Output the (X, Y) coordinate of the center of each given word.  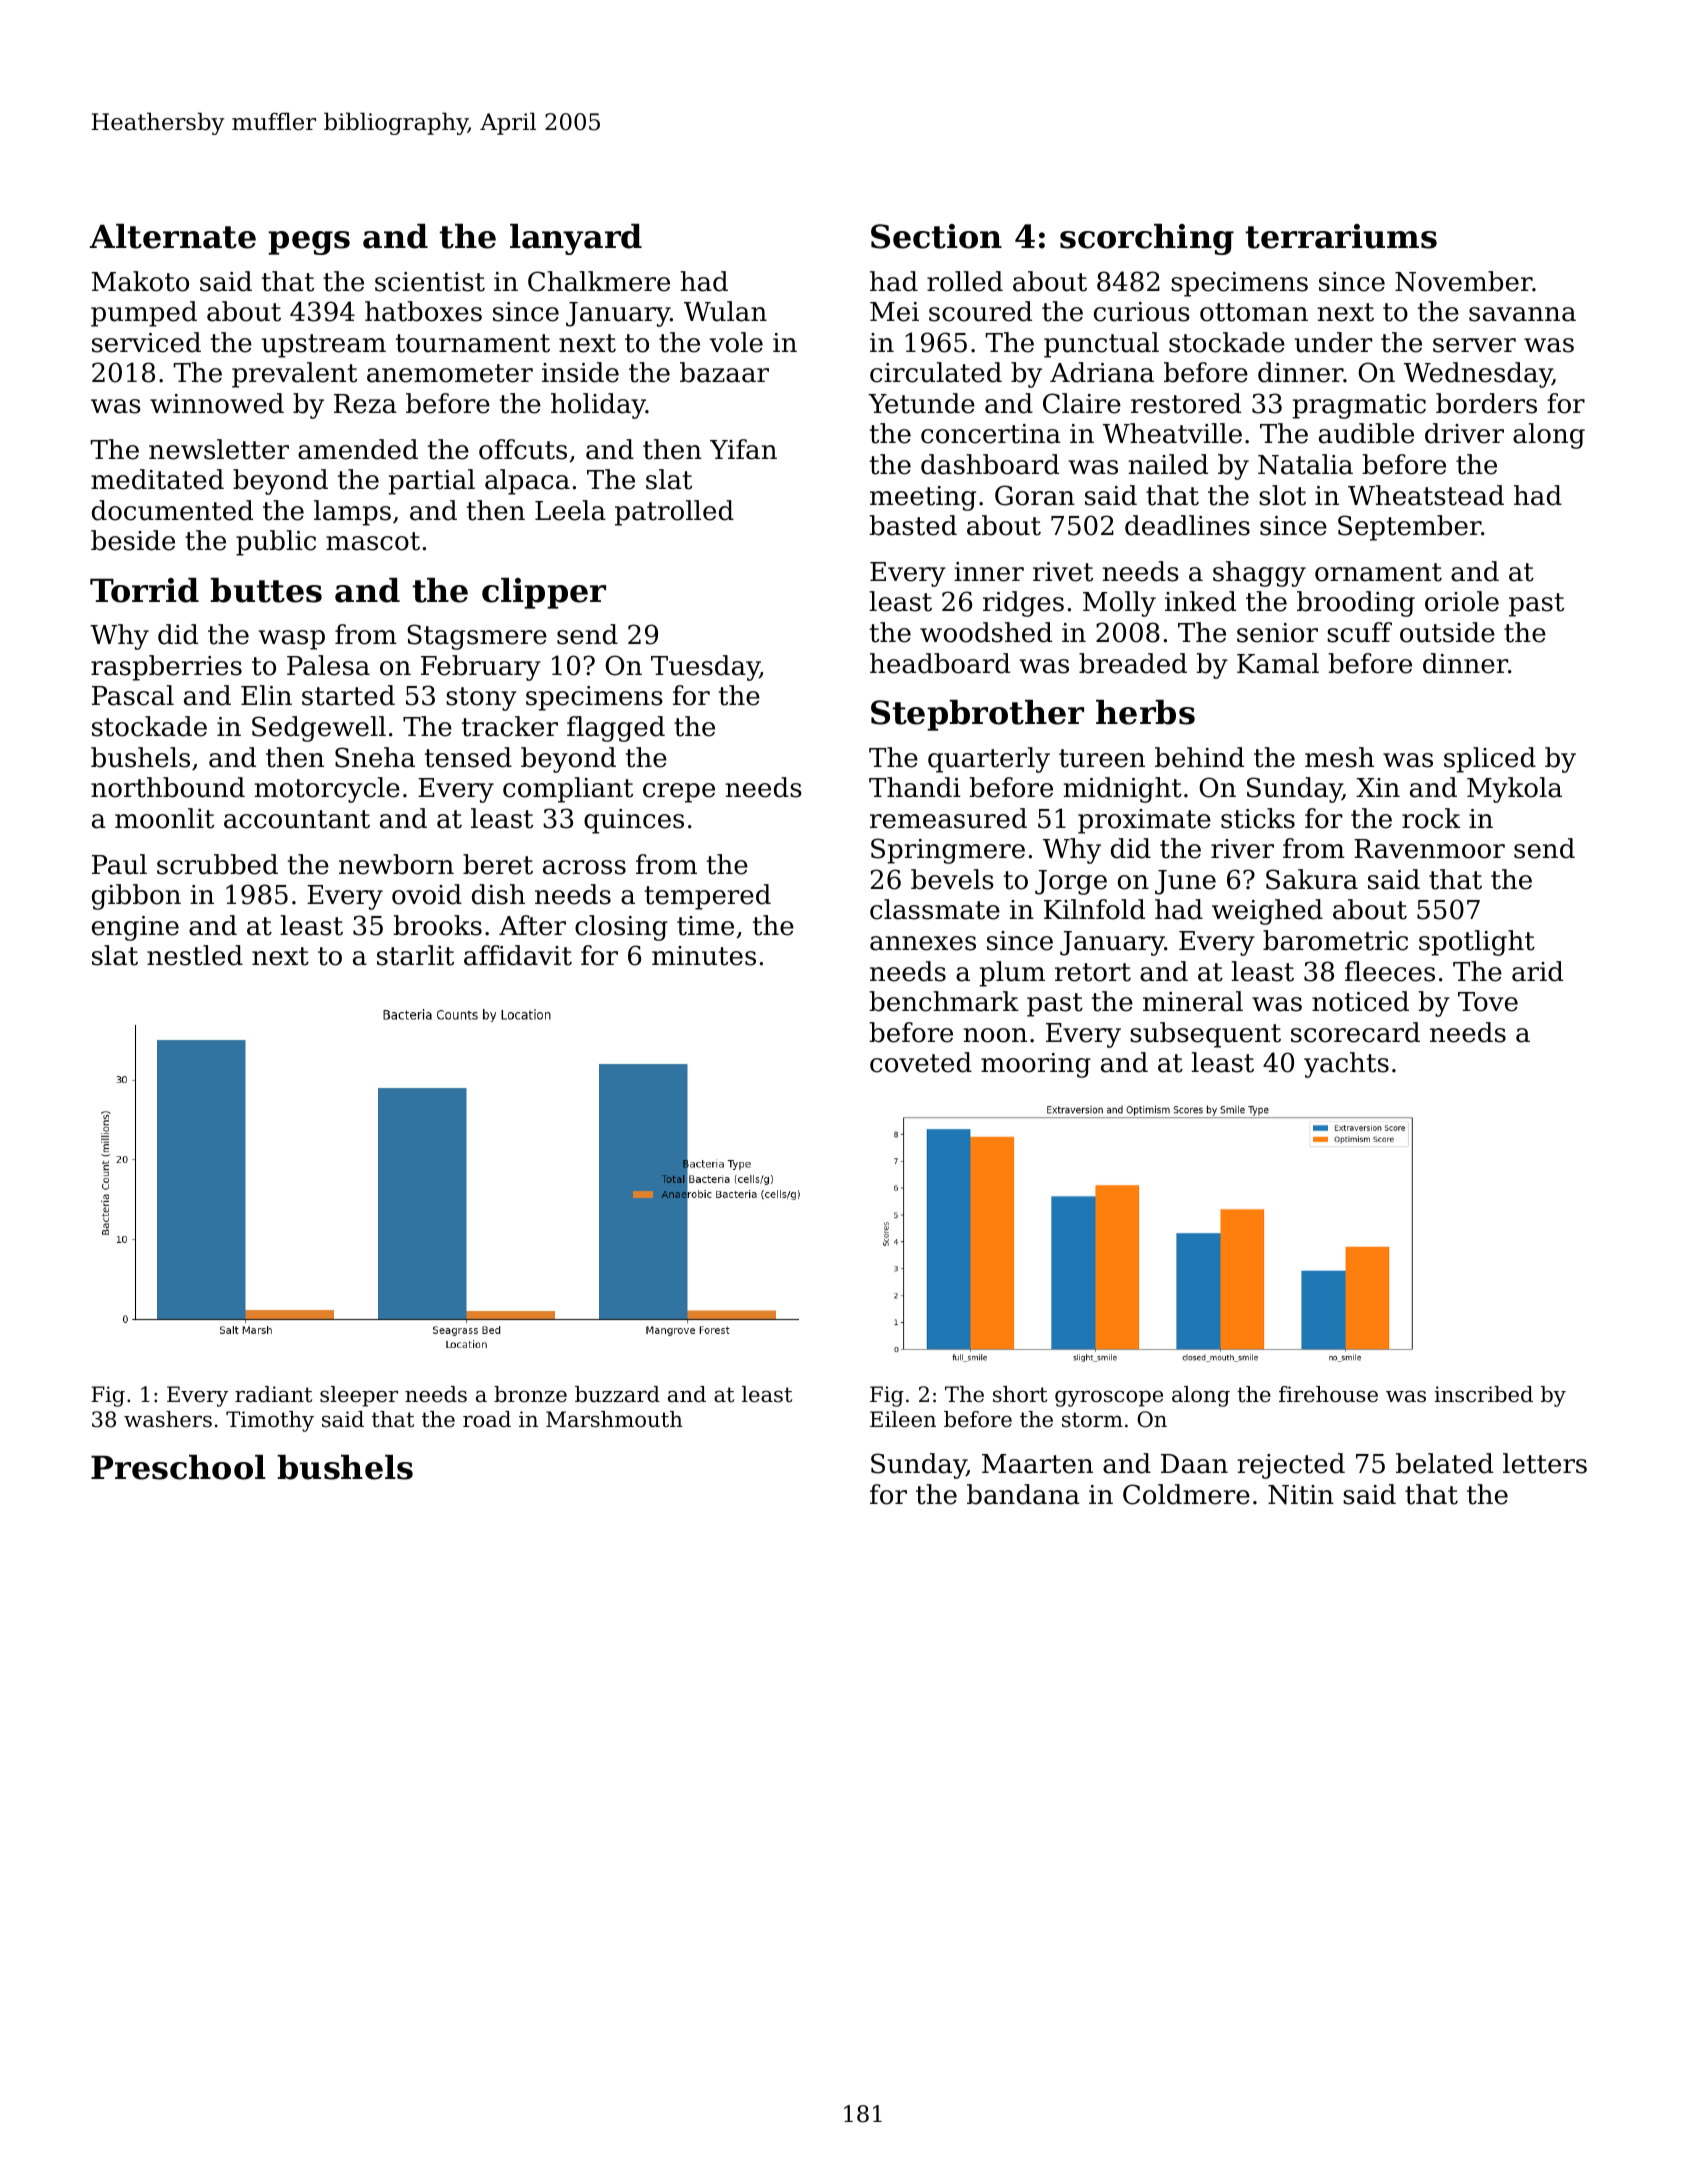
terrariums (1341, 236)
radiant (273, 1394)
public (276, 543)
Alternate (172, 236)
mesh (1339, 757)
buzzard (617, 1394)
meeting (923, 498)
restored (1186, 403)
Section (936, 236)
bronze (530, 1394)
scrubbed (217, 864)
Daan (1194, 1464)
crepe (679, 793)
